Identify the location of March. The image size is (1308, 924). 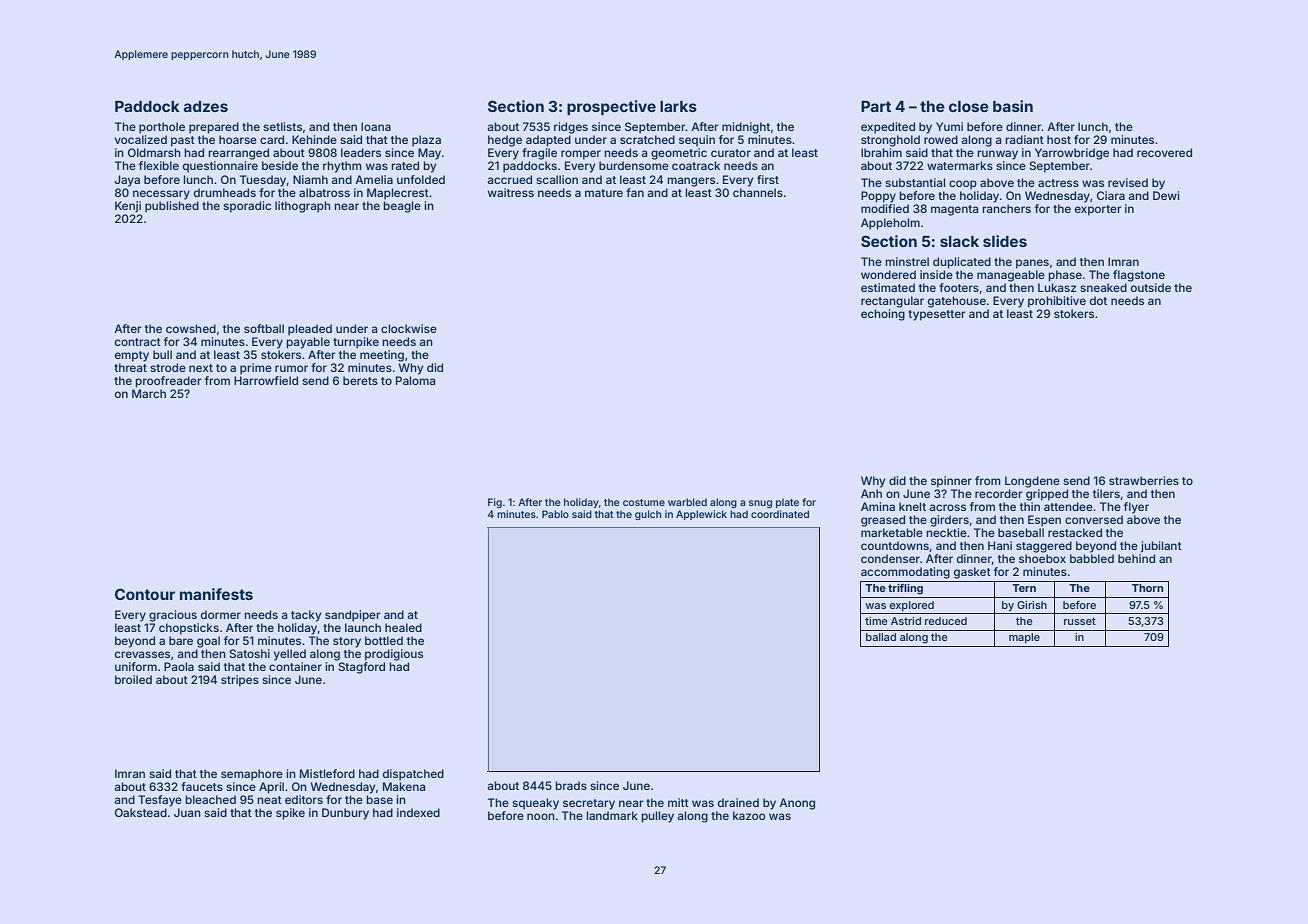
(149, 393).
